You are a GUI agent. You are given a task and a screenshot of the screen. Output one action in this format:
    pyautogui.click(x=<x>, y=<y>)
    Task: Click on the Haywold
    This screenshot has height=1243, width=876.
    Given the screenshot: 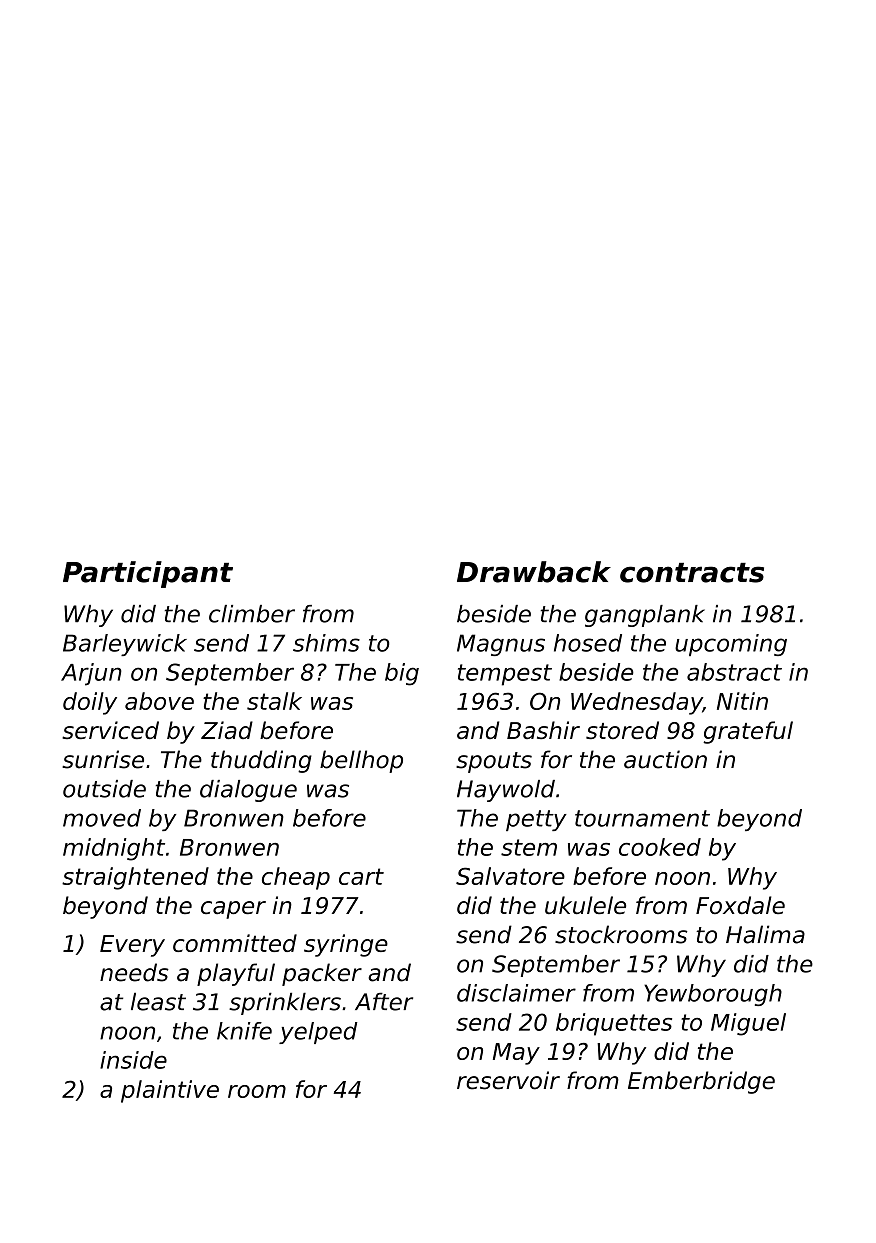 What is the action you would take?
    pyautogui.click(x=506, y=791)
